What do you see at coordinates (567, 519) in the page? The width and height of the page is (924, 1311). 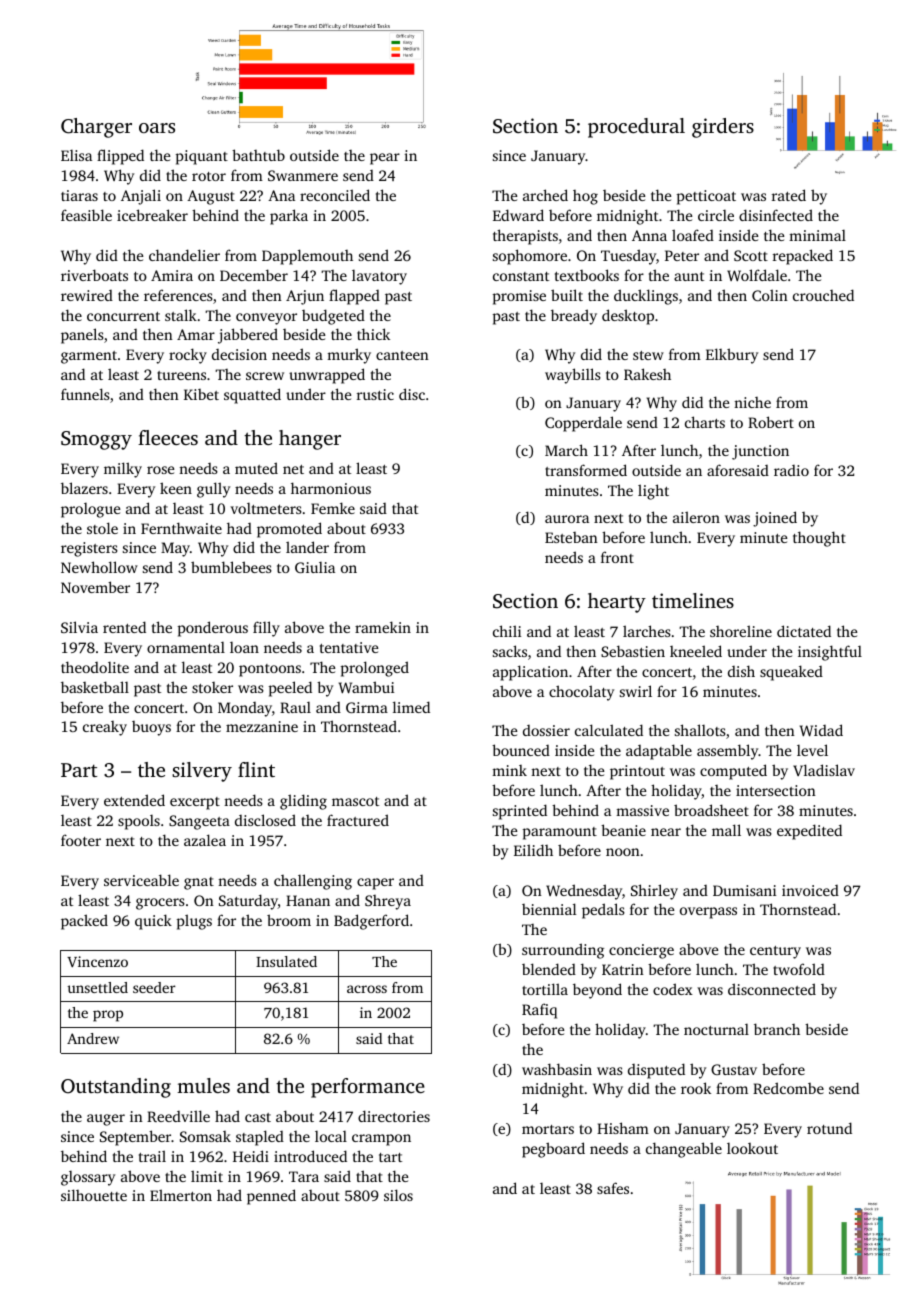 I see `aurora` at bounding box center [567, 519].
